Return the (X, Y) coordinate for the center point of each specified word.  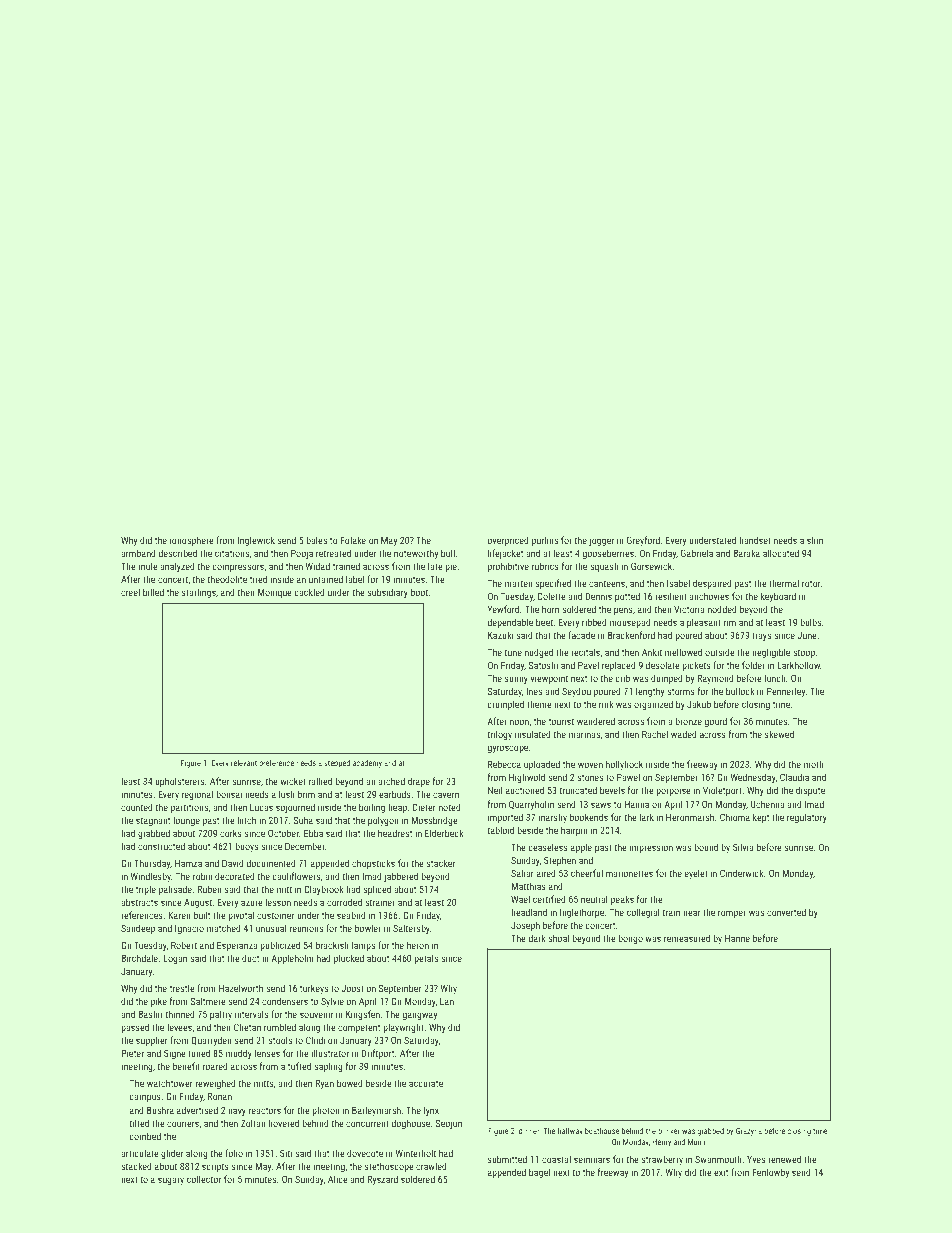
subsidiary (387, 593)
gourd (715, 722)
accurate (426, 1083)
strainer (380, 902)
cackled (309, 592)
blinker (669, 1131)
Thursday (152, 864)
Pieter (132, 1053)
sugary (171, 1181)
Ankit (652, 652)
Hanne (737, 938)
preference (276, 763)
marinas (584, 734)
